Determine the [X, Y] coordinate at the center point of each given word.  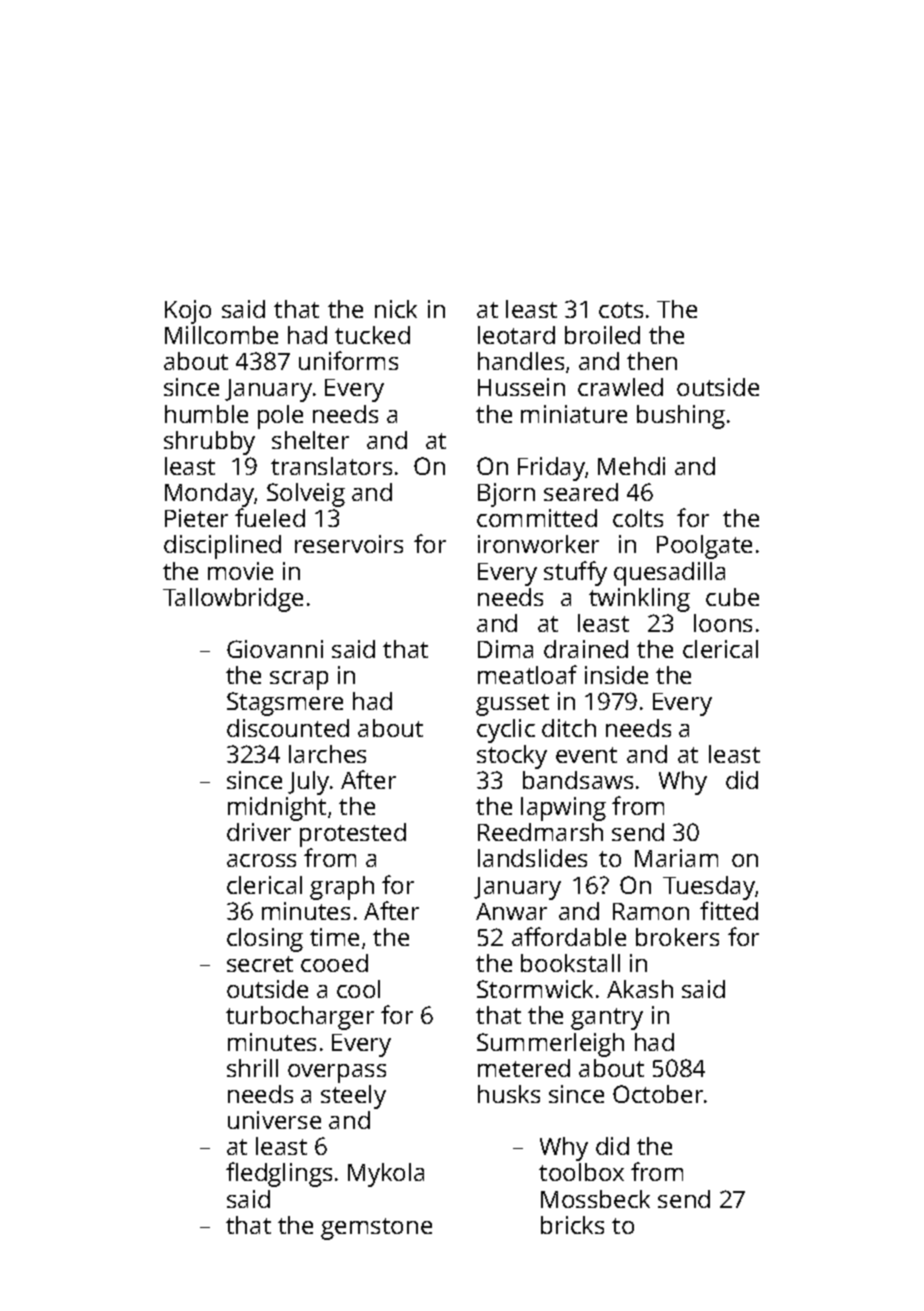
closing [265, 940]
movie [240, 571]
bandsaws [578, 780]
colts [638, 518]
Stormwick [535, 989]
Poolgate [704, 547]
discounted [288, 728]
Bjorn [506, 495]
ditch [569, 728]
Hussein [521, 387]
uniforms [348, 360]
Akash [640, 989]
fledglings [279, 1174]
